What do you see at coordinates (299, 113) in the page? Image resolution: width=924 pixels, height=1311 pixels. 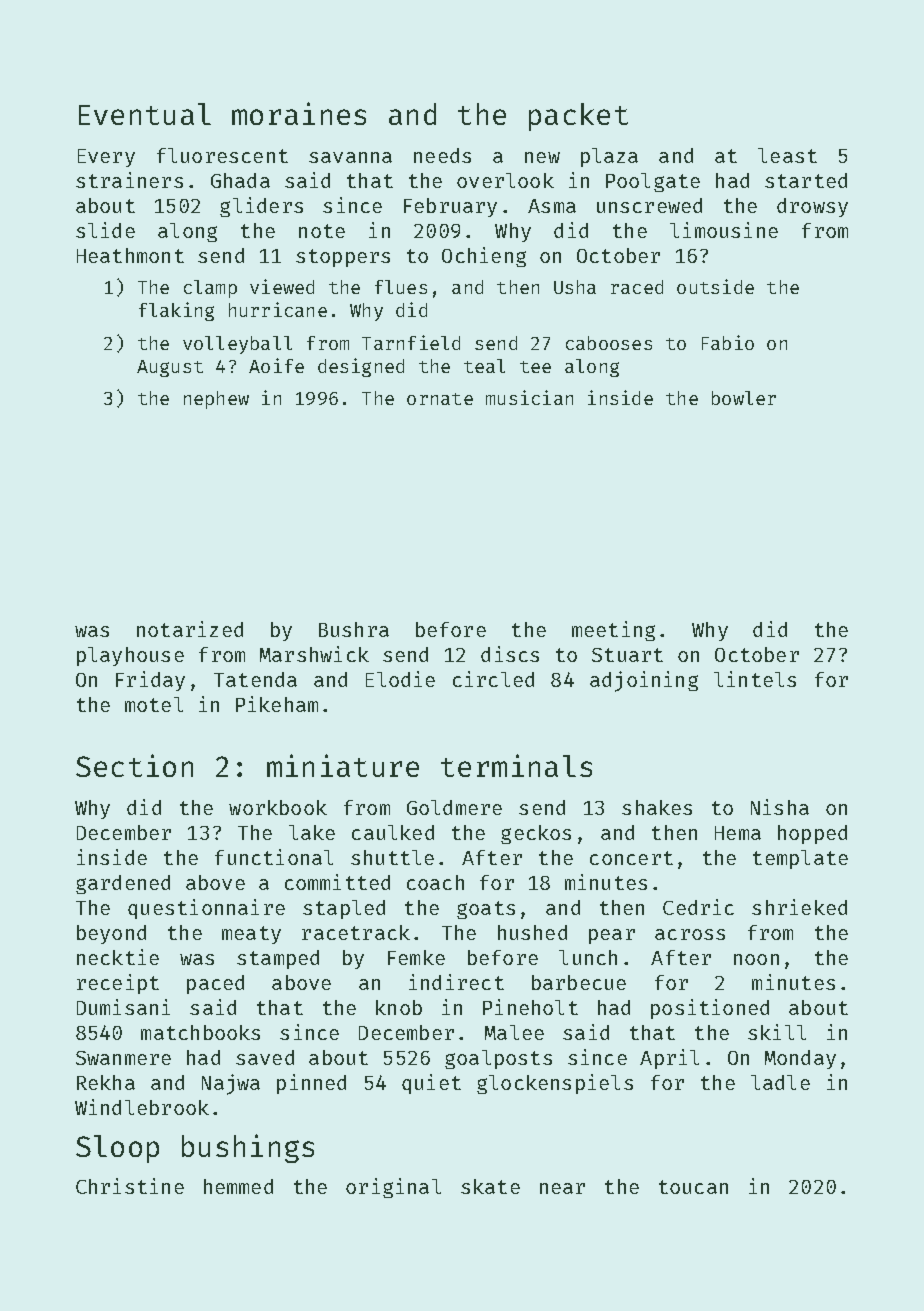 I see `moraines` at bounding box center [299, 113].
